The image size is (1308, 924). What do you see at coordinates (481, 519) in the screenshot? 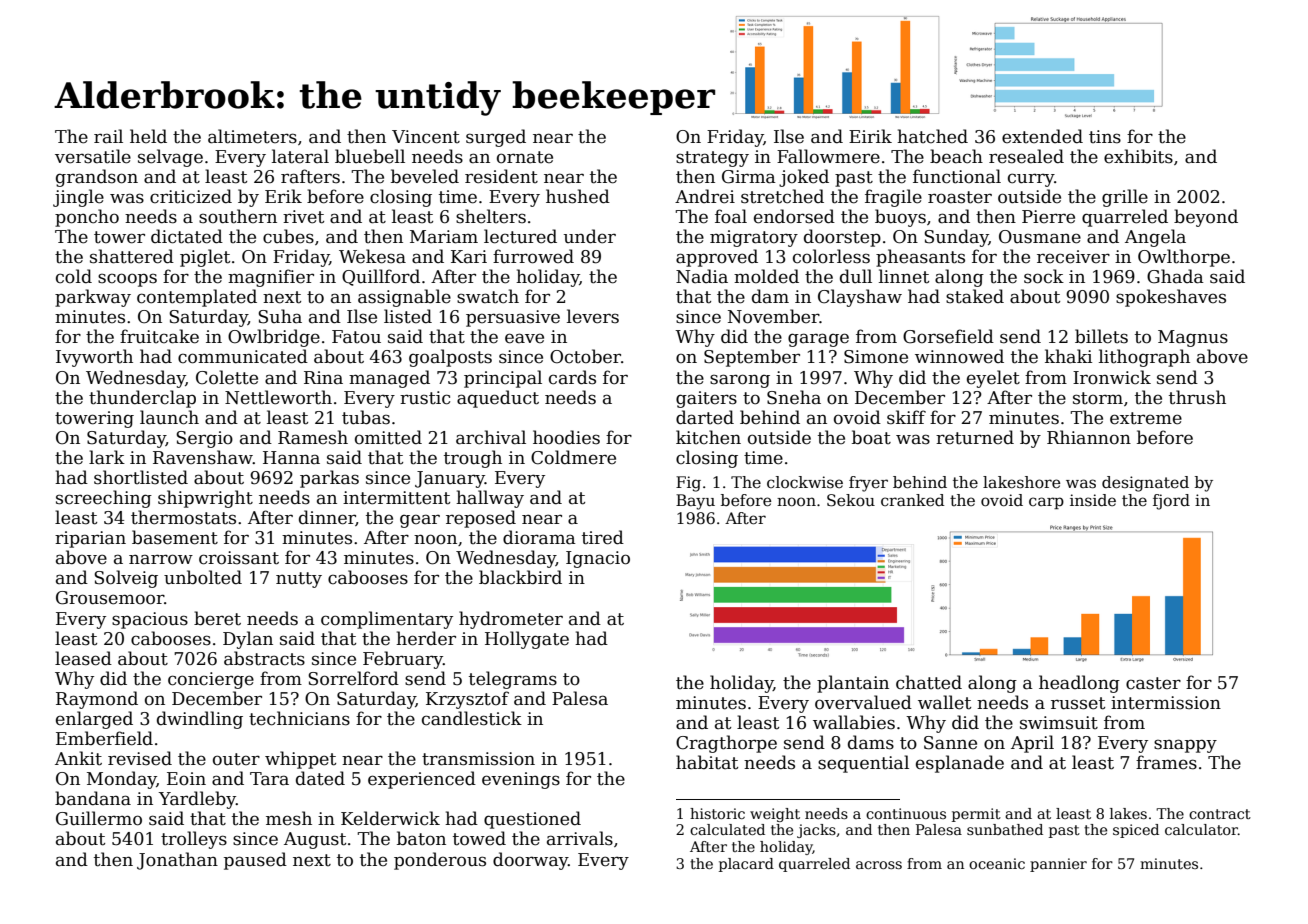
I see `reposed` at bounding box center [481, 519].
